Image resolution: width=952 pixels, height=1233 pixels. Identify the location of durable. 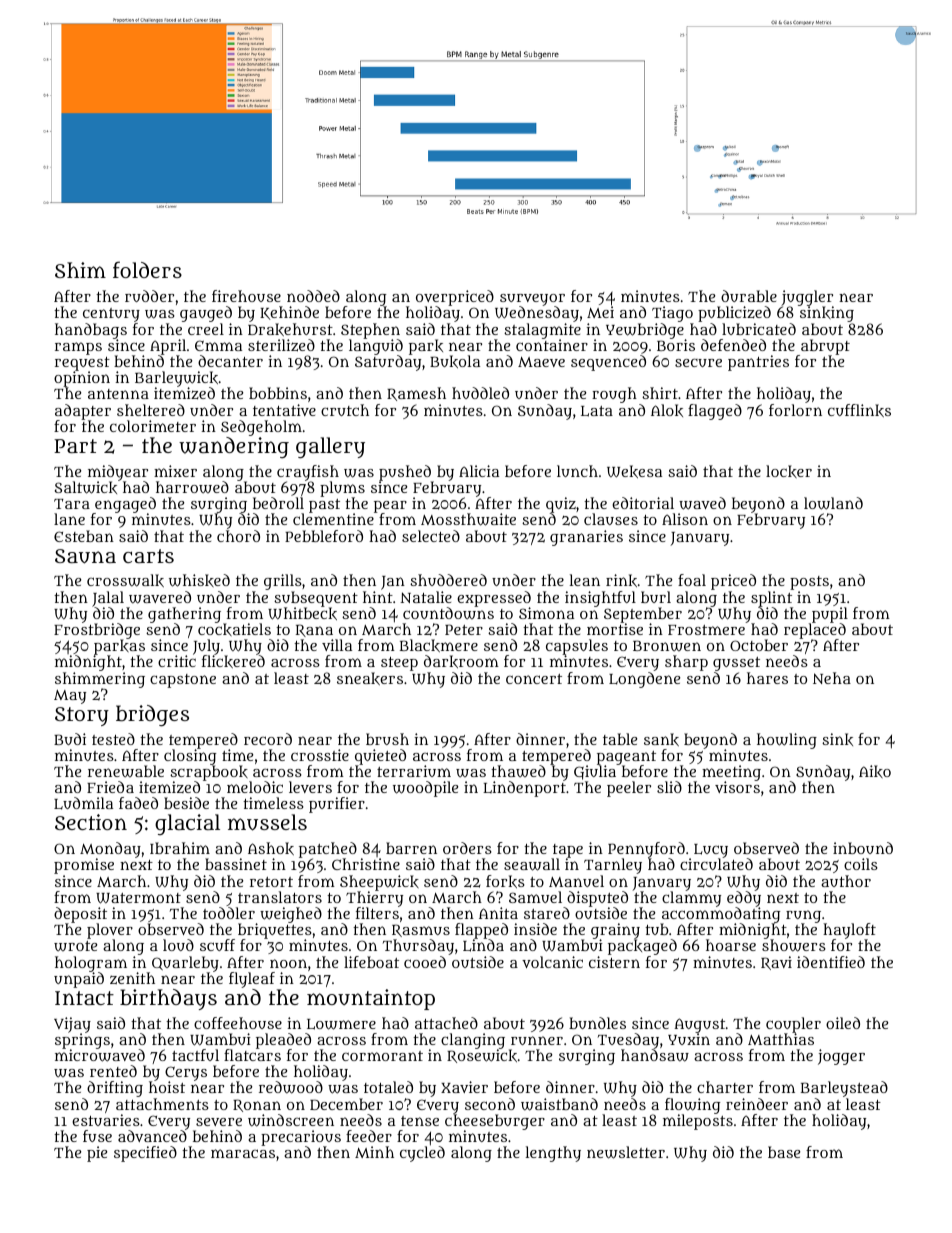
(749, 296).
